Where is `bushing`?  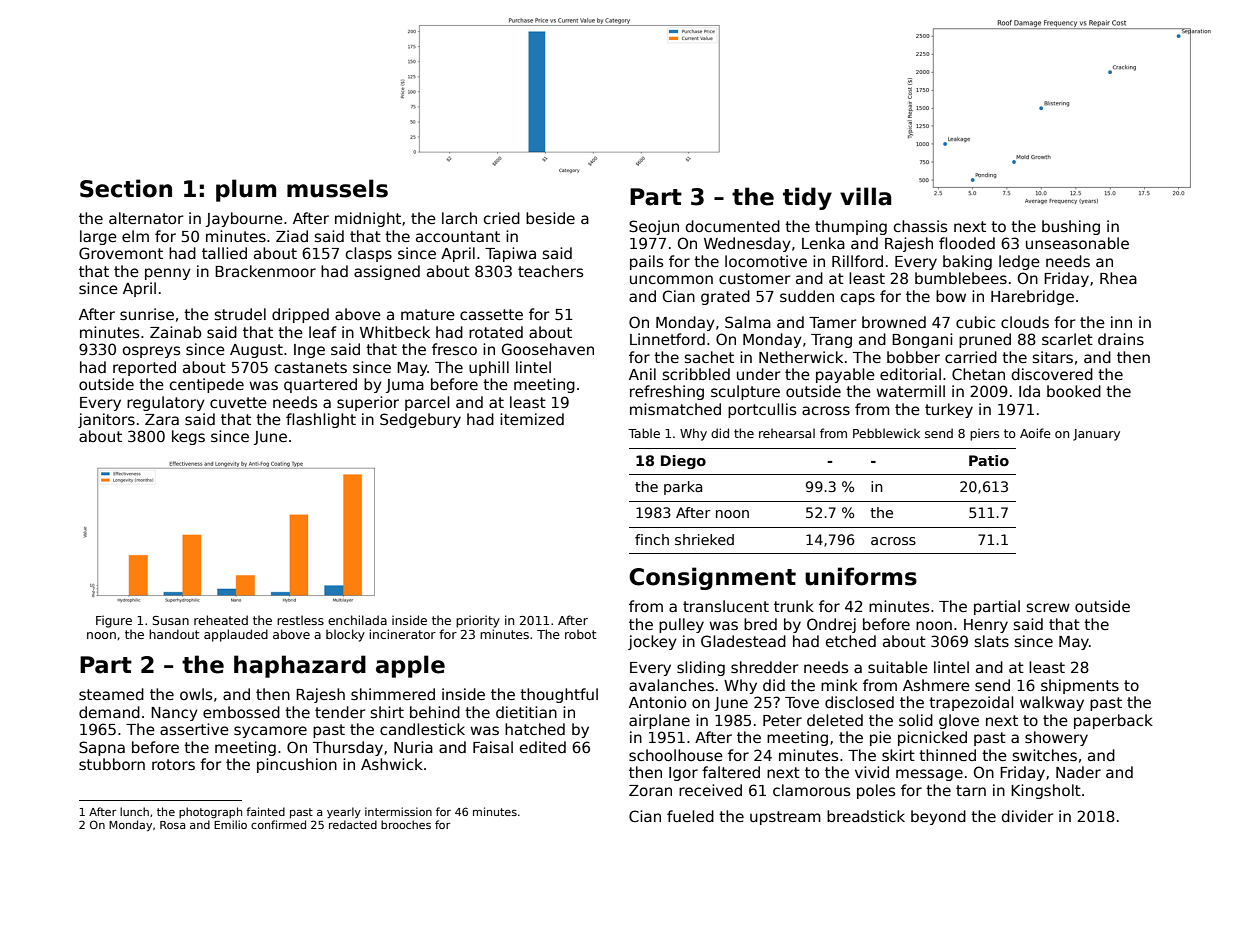
bushing is located at coordinates (1071, 227).
